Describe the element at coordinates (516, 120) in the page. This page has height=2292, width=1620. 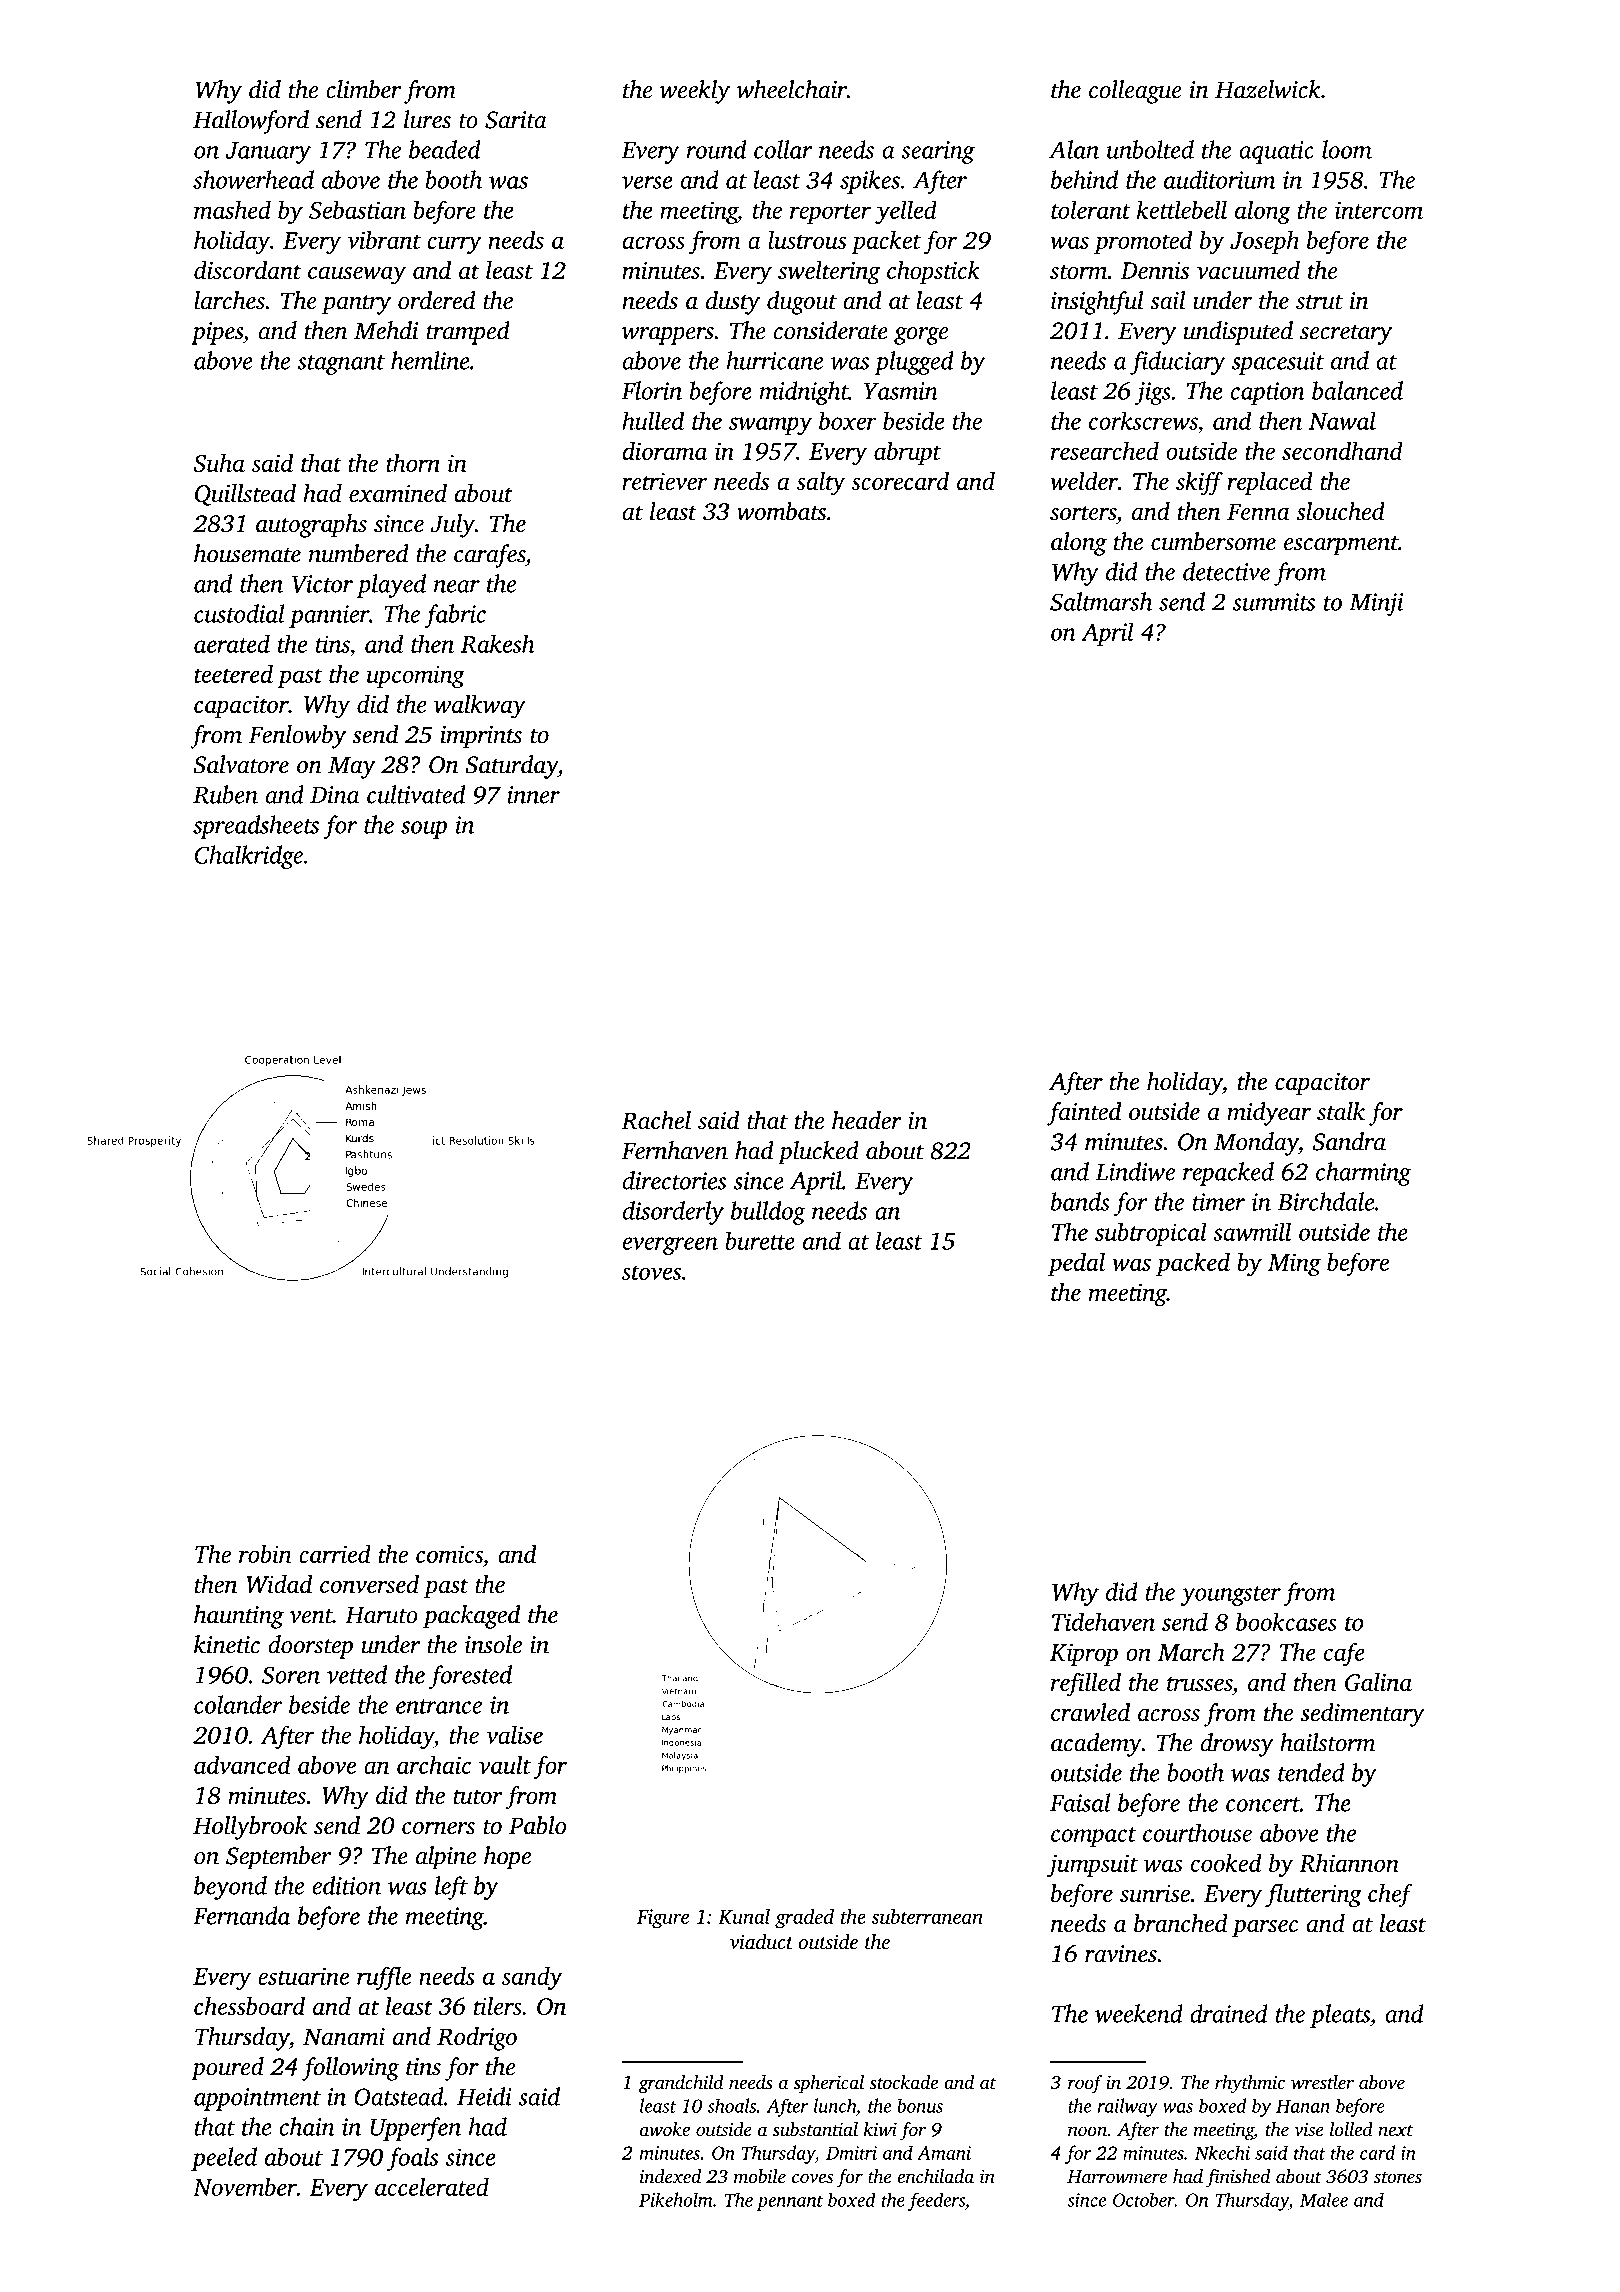
I see `Sarita` at that location.
